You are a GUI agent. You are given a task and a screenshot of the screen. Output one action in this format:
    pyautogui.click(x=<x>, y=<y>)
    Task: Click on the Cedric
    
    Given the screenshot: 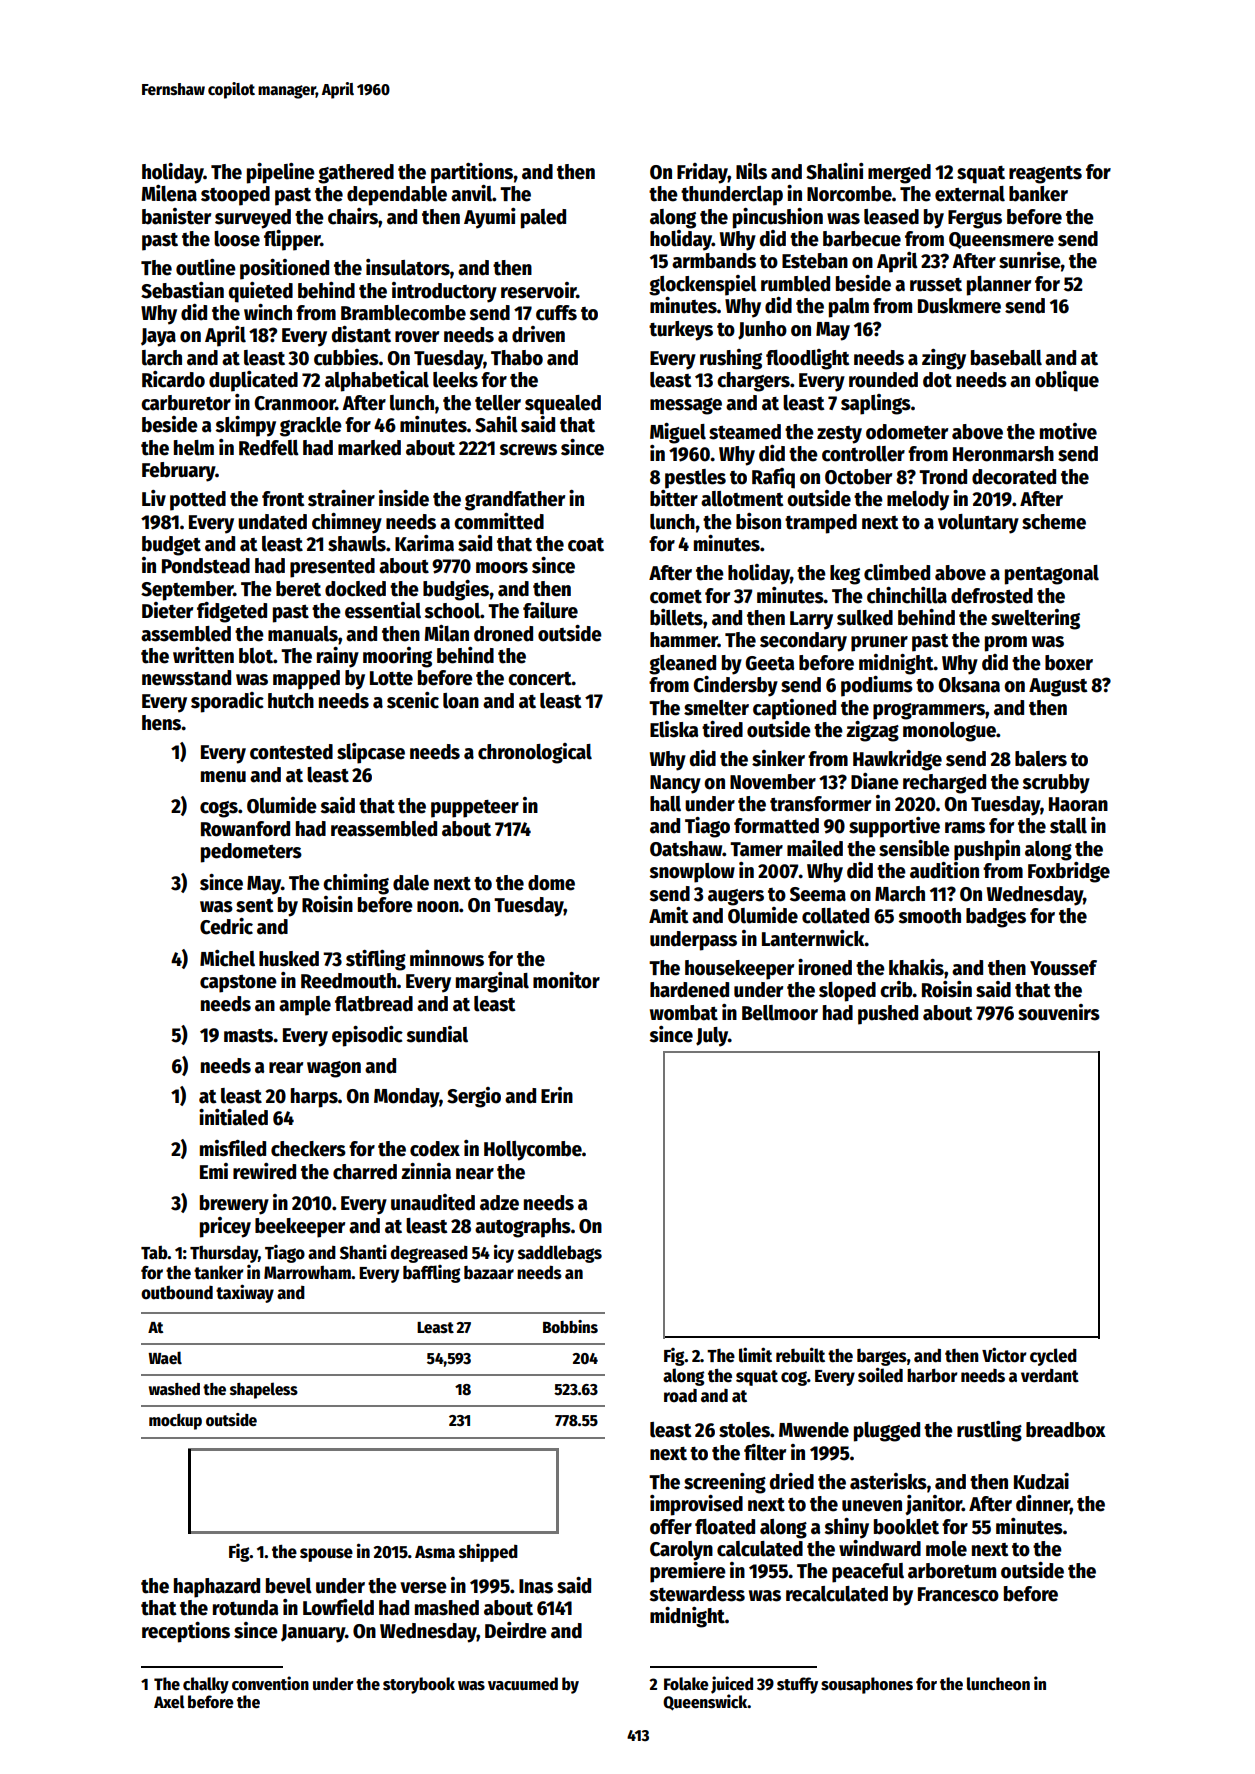 What is the action you would take?
    pyautogui.click(x=226, y=926)
